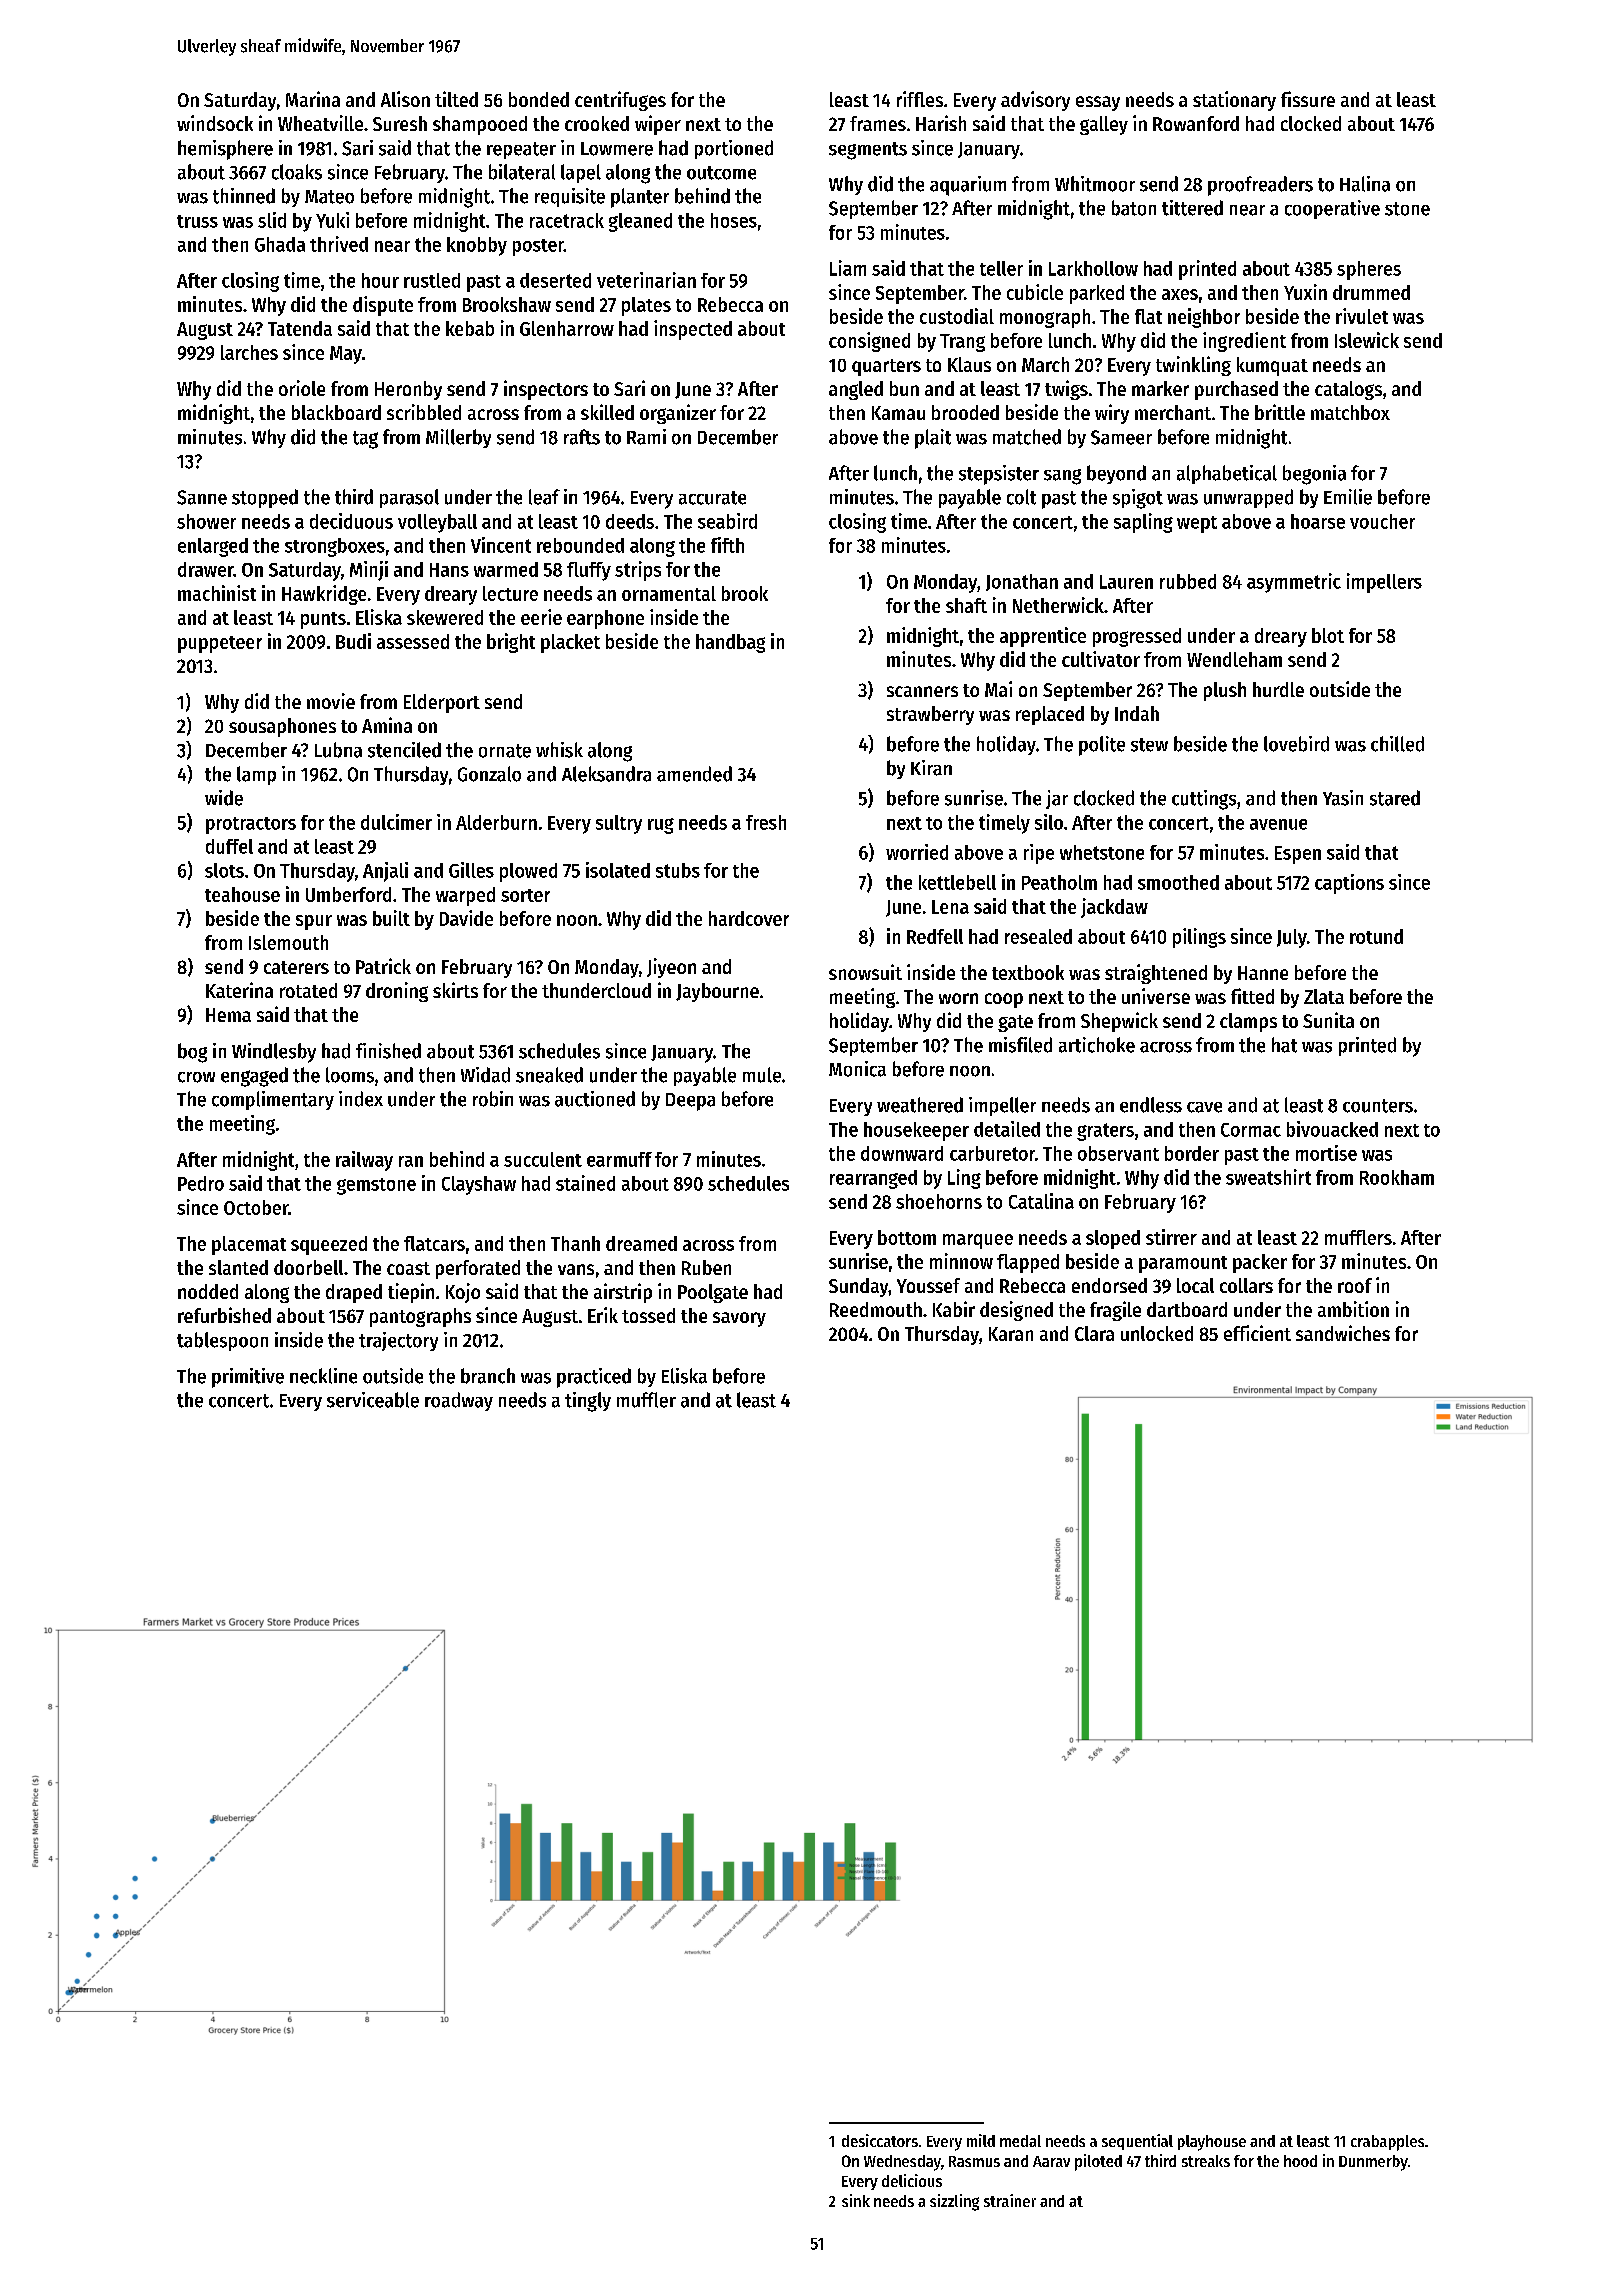  What do you see at coordinates (603, 1315) in the document?
I see `Erik` at bounding box center [603, 1315].
